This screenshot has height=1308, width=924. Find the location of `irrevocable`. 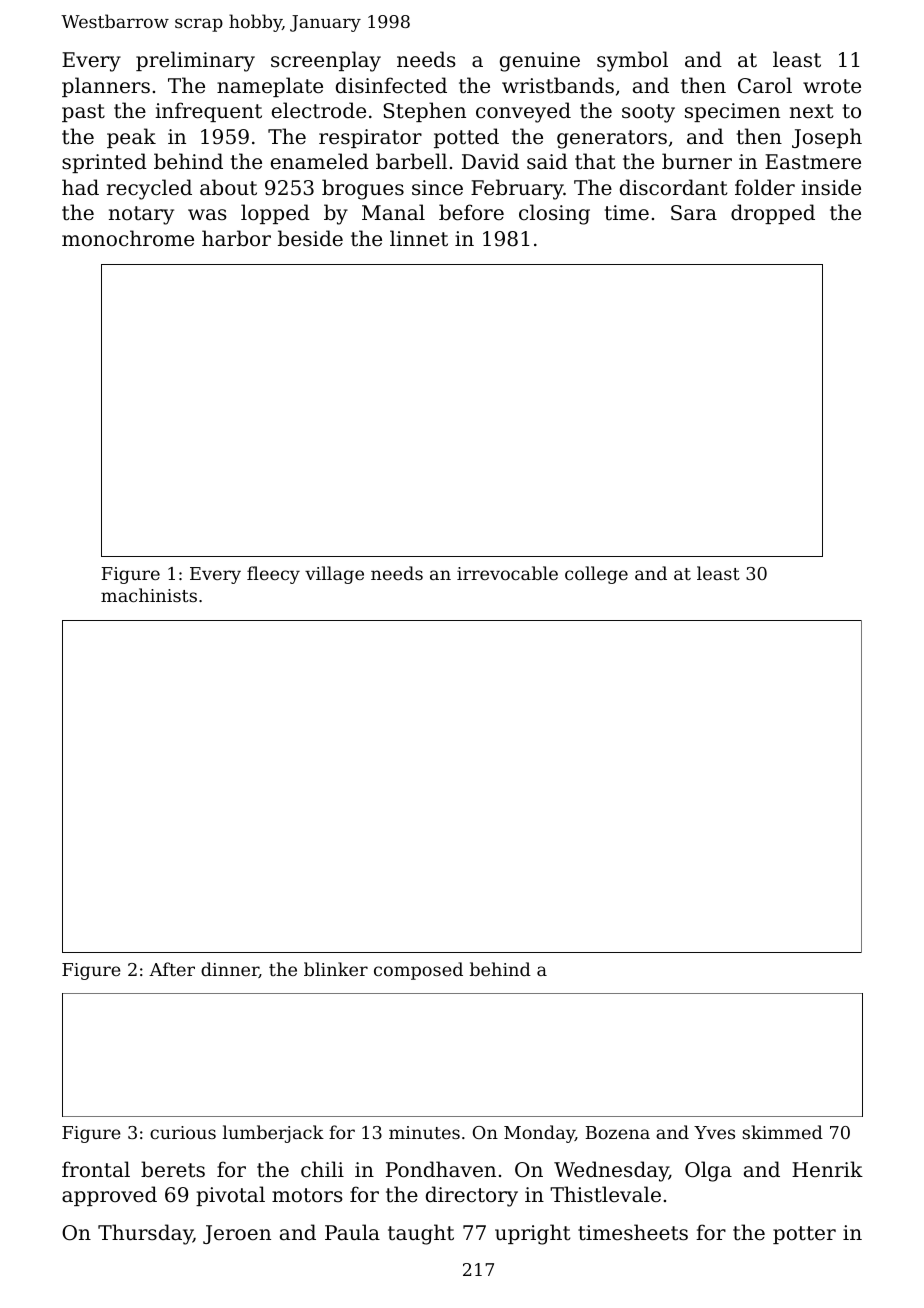

irrevocable is located at coordinates (507, 573).
